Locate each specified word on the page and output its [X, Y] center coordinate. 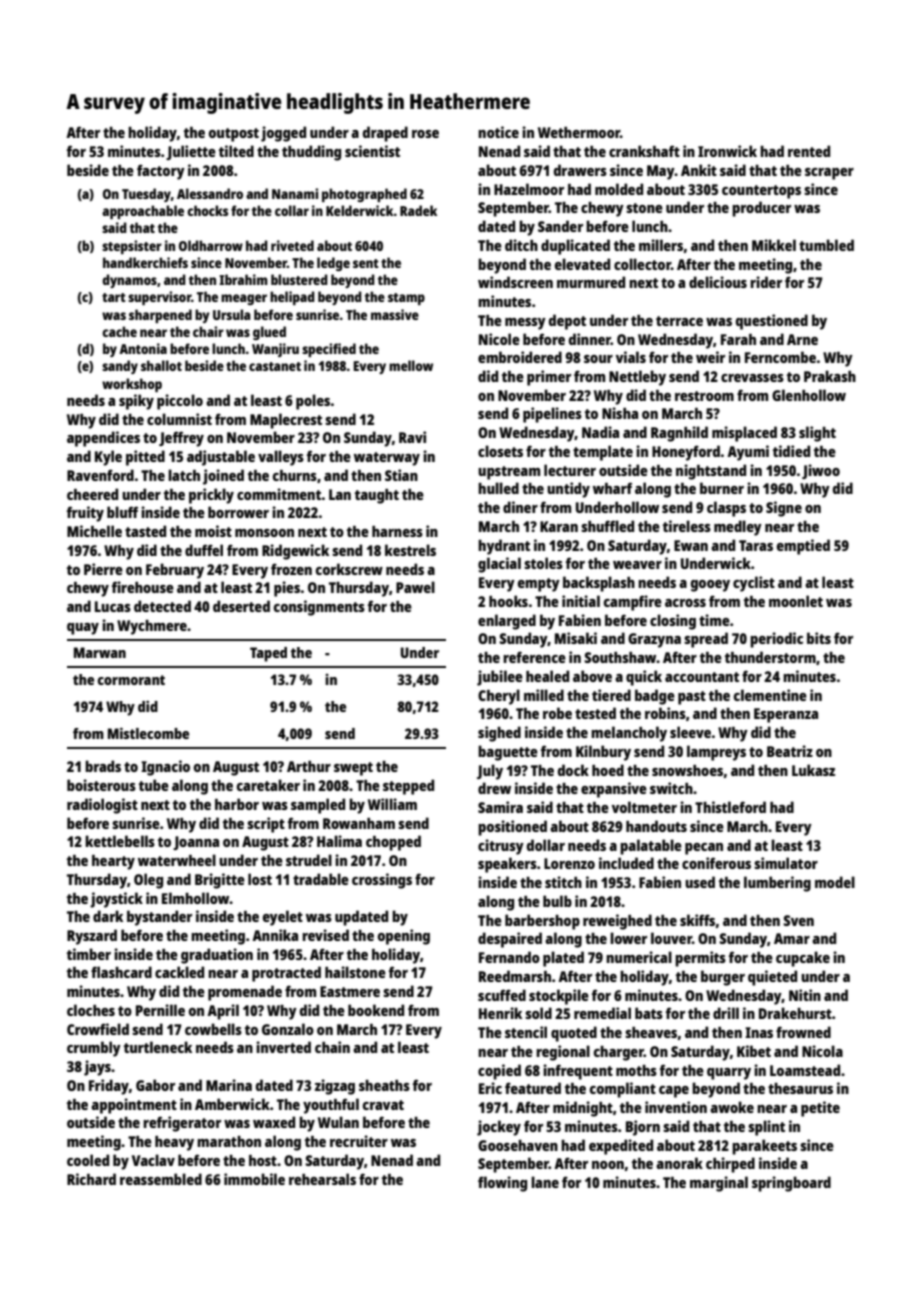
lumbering [777, 884]
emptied [803, 547]
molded [619, 189]
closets [500, 451]
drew [494, 788]
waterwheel [177, 860]
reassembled [161, 1179]
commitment [279, 494]
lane [545, 1182]
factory [161, 172]
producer [761, 209]
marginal [719, 1184]
